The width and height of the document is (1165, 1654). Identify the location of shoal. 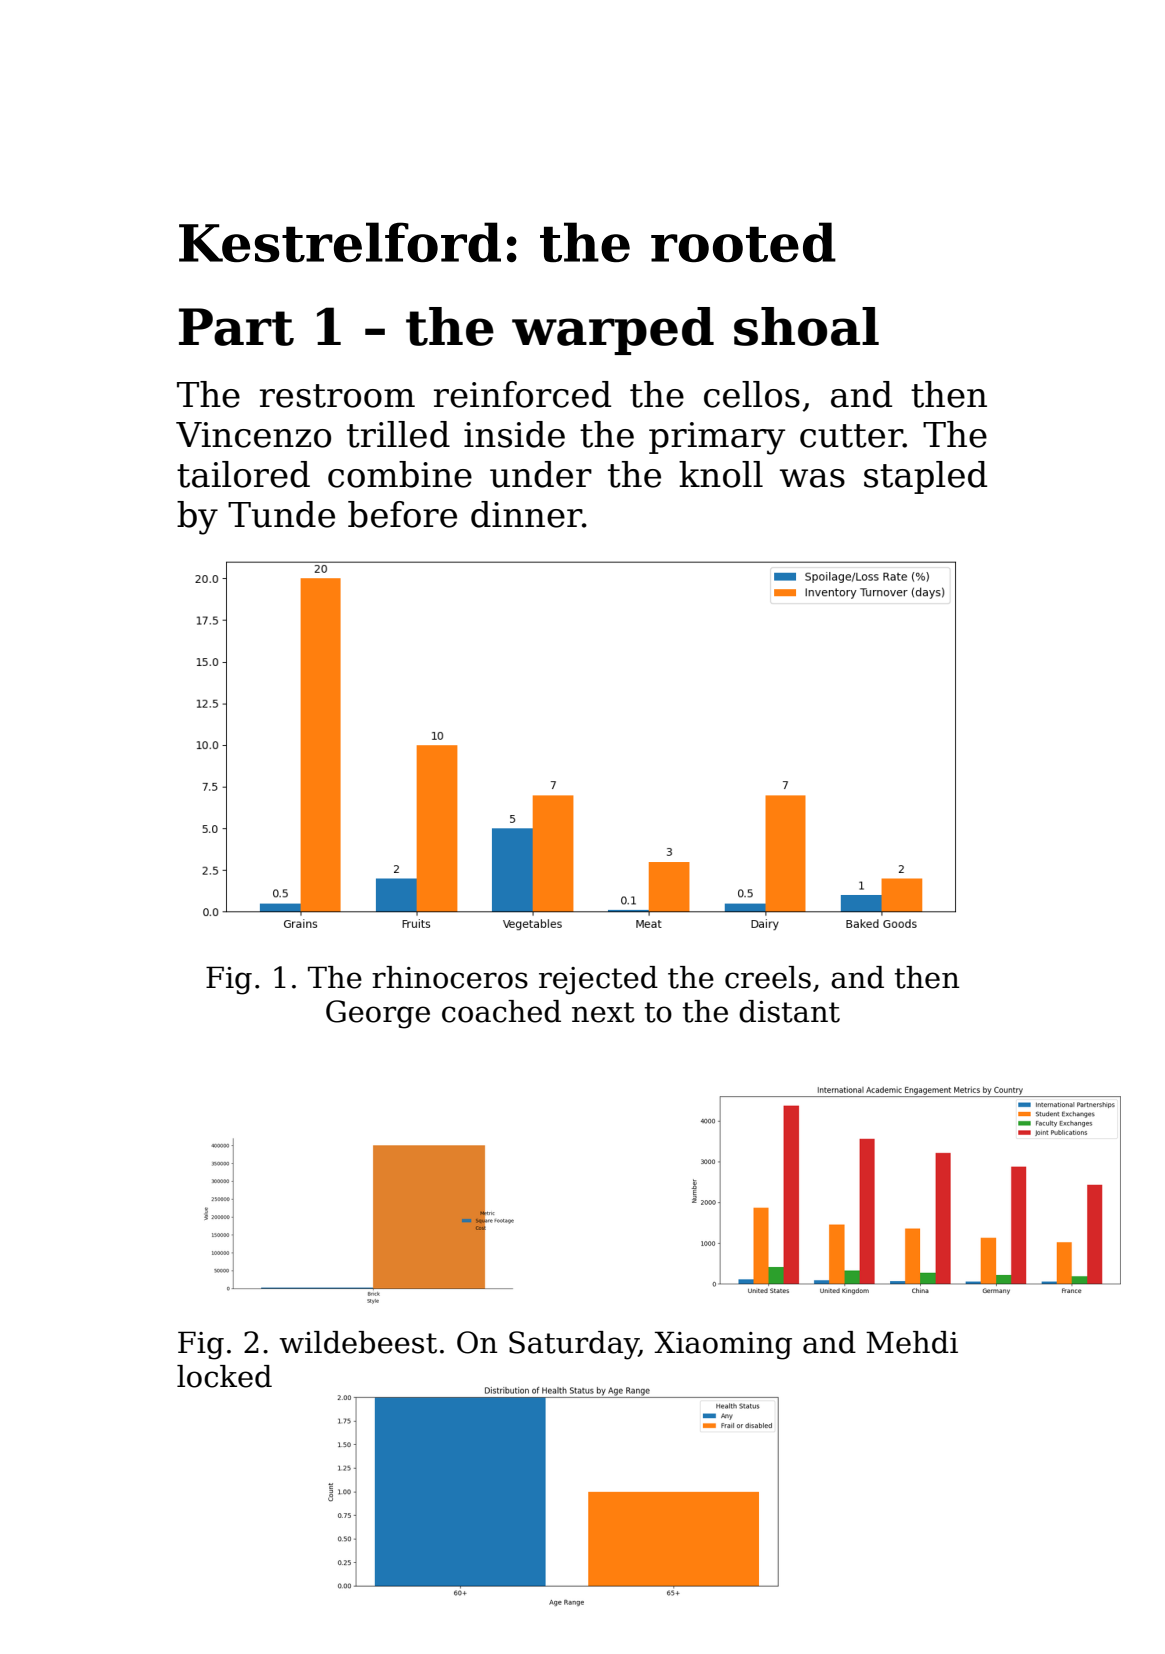
(806, 326).
